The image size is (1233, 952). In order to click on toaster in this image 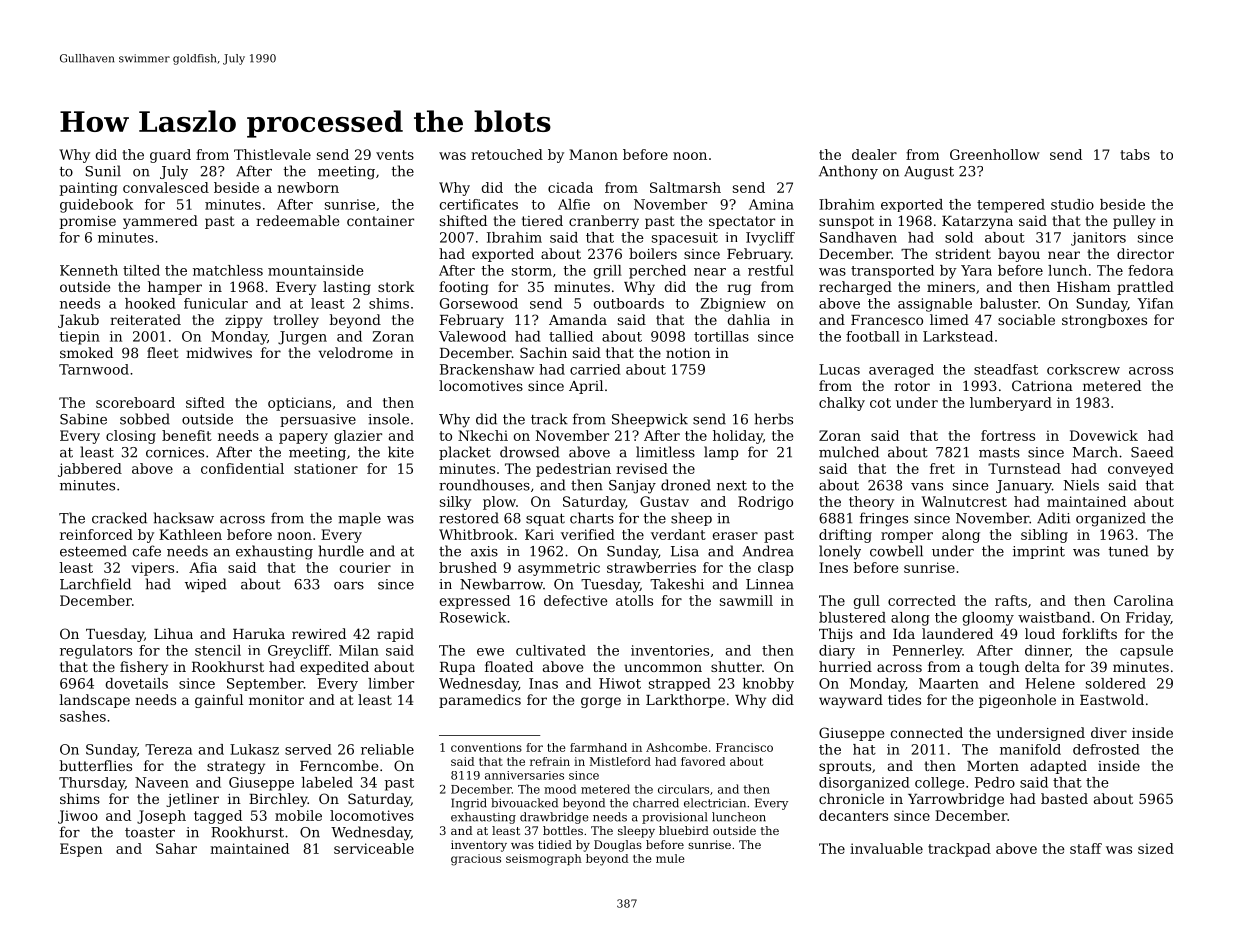, I will do `click(150, 832)`.
